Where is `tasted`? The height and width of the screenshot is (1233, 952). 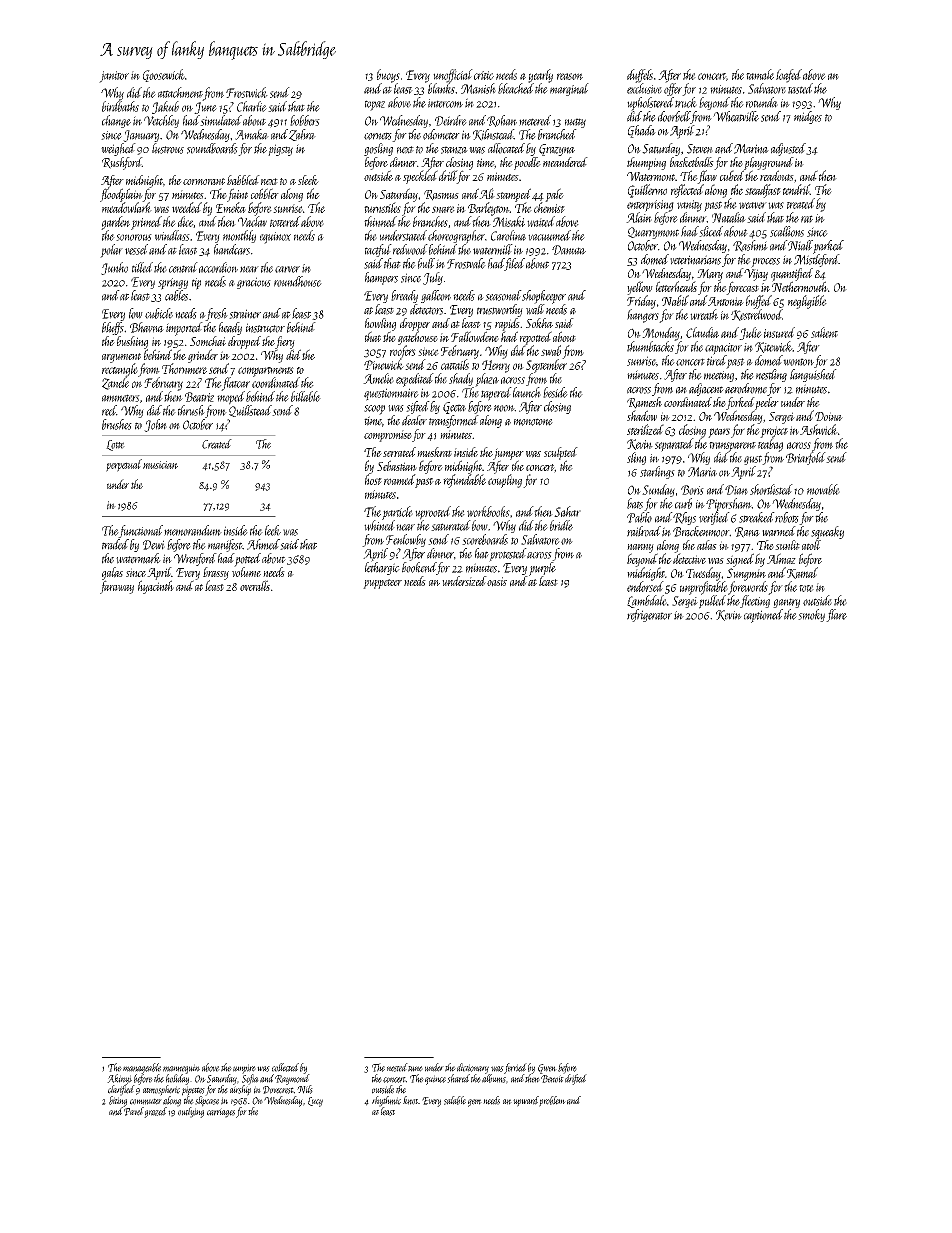 tasted is located at coordinates (800, 88).
